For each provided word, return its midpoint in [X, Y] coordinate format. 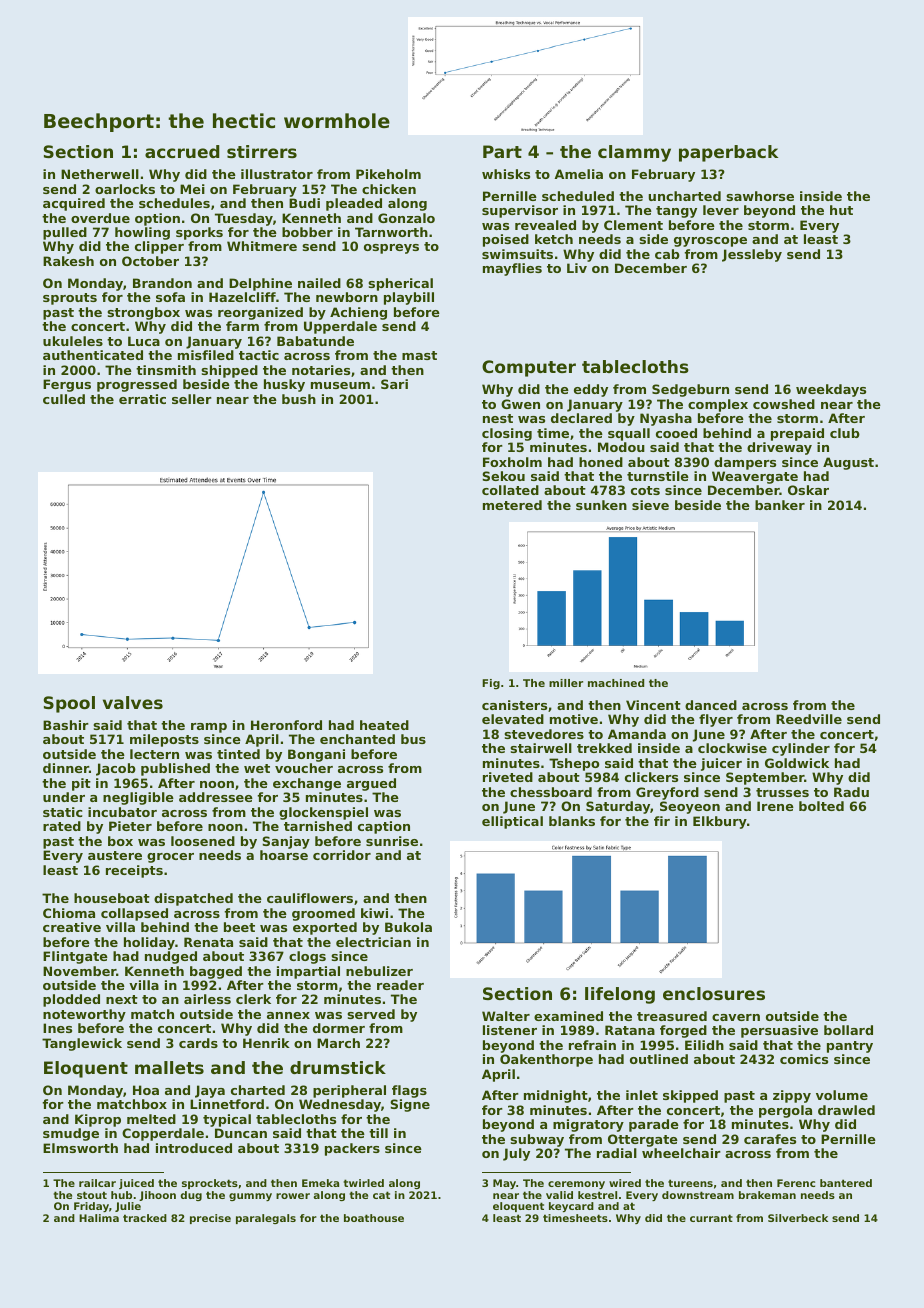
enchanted [357, 739]
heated [384, 725]
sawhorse [760, 196]
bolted [821, 806]
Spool [69, 704]
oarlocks [125, 189]
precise [210, 1219]
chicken [389, 189]
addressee [216, 797]
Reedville [809, 719]
